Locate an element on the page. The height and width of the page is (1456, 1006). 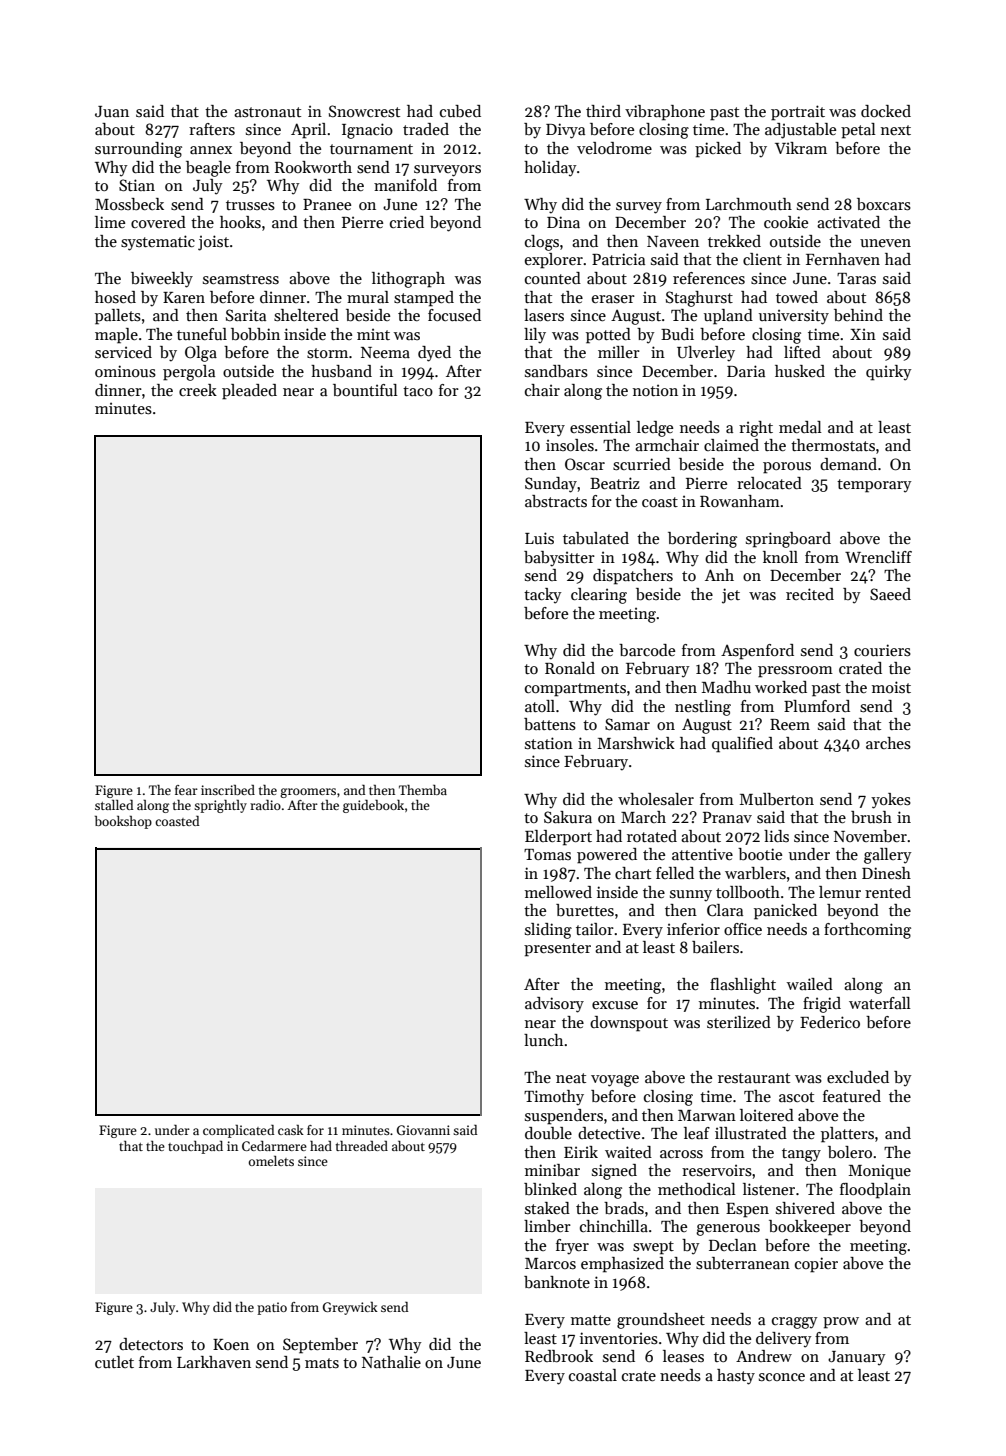
Ronald is located at coordinates (570, 668).
